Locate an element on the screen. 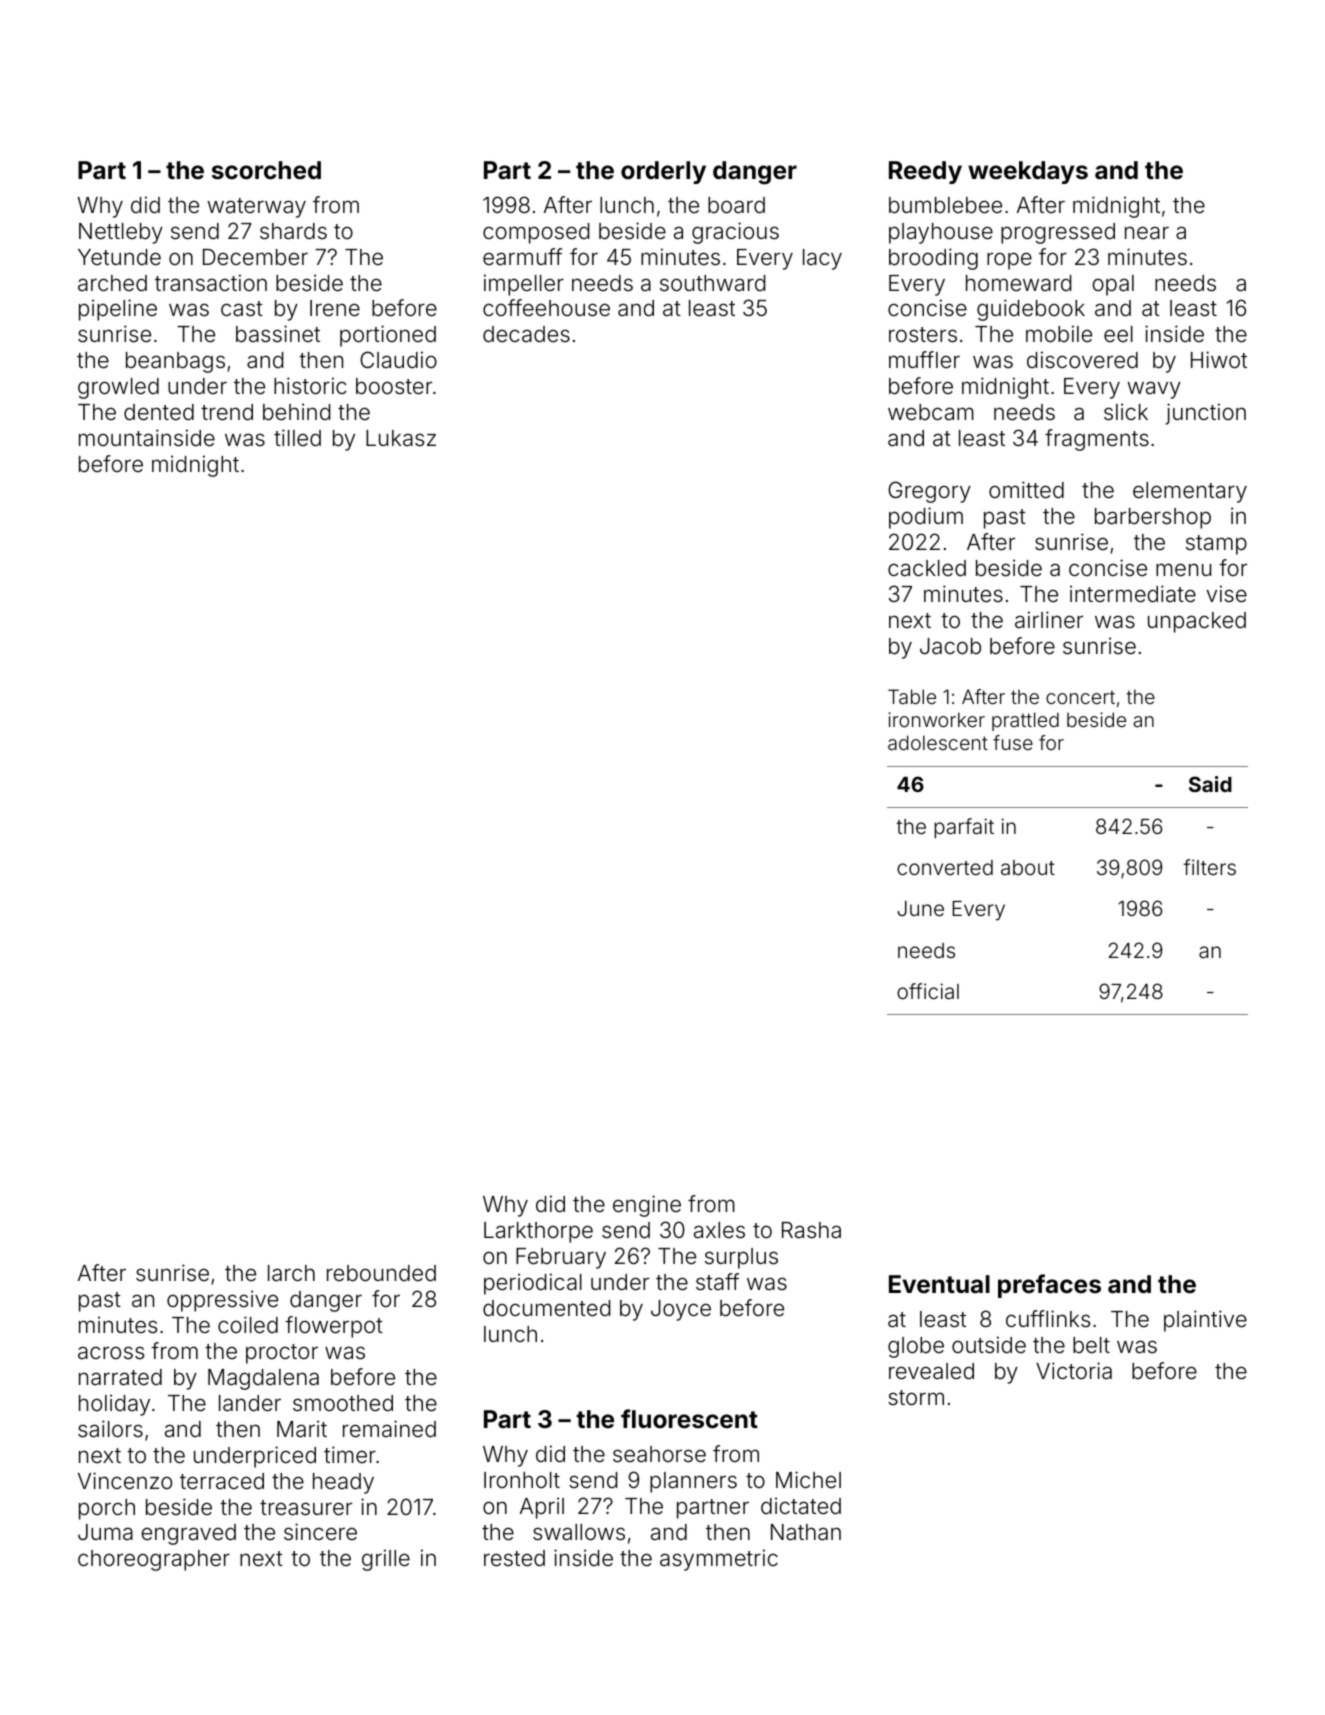 Image resolution: width=1325 pixels, height=1715 pixels. grille is located at coordinates (386, 1560).
